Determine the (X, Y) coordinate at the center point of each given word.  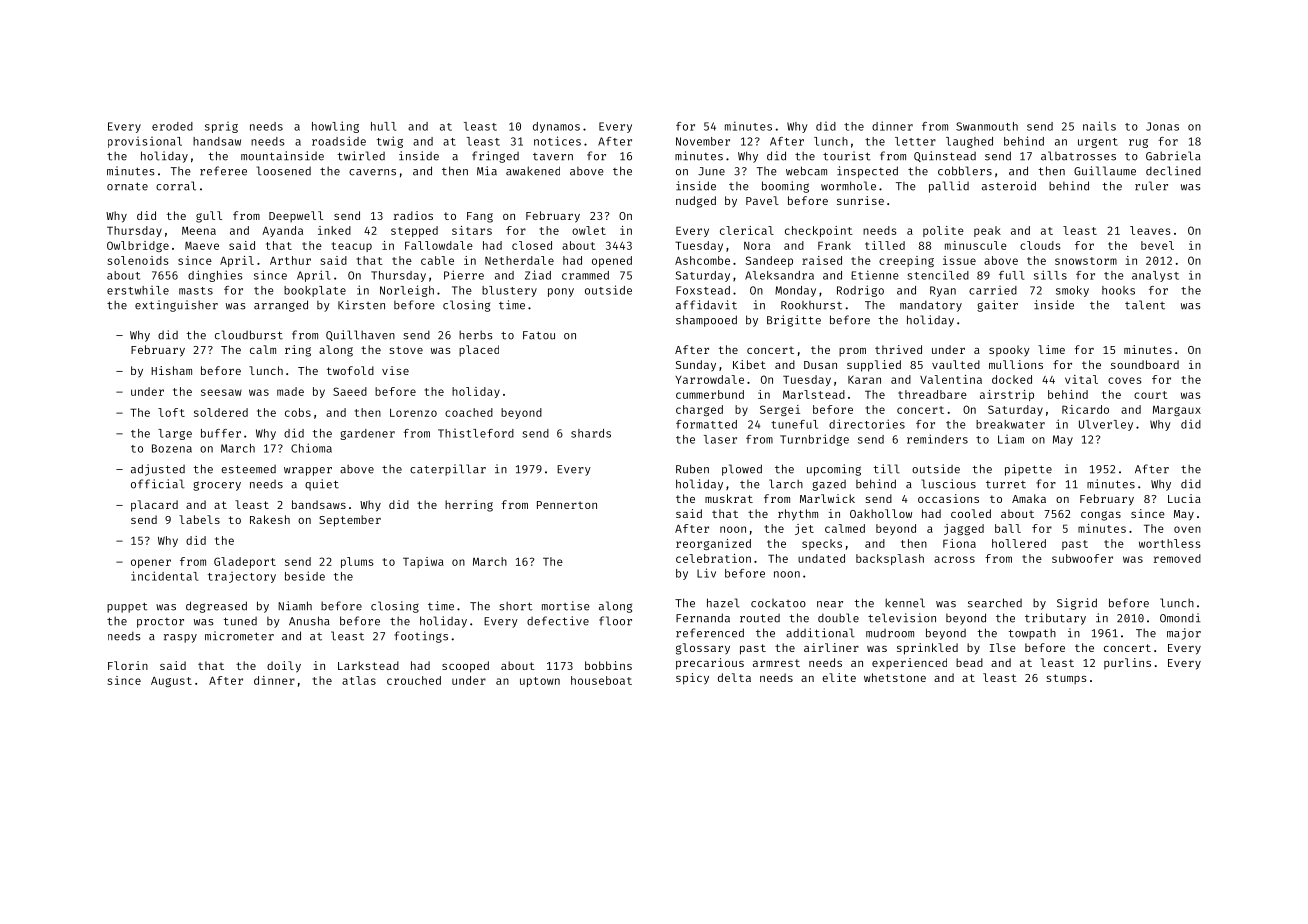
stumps (1066, 679)
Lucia (1184, 498)
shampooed (706, 321)
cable (437, 260)
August (171, 682)
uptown (540, 682)
